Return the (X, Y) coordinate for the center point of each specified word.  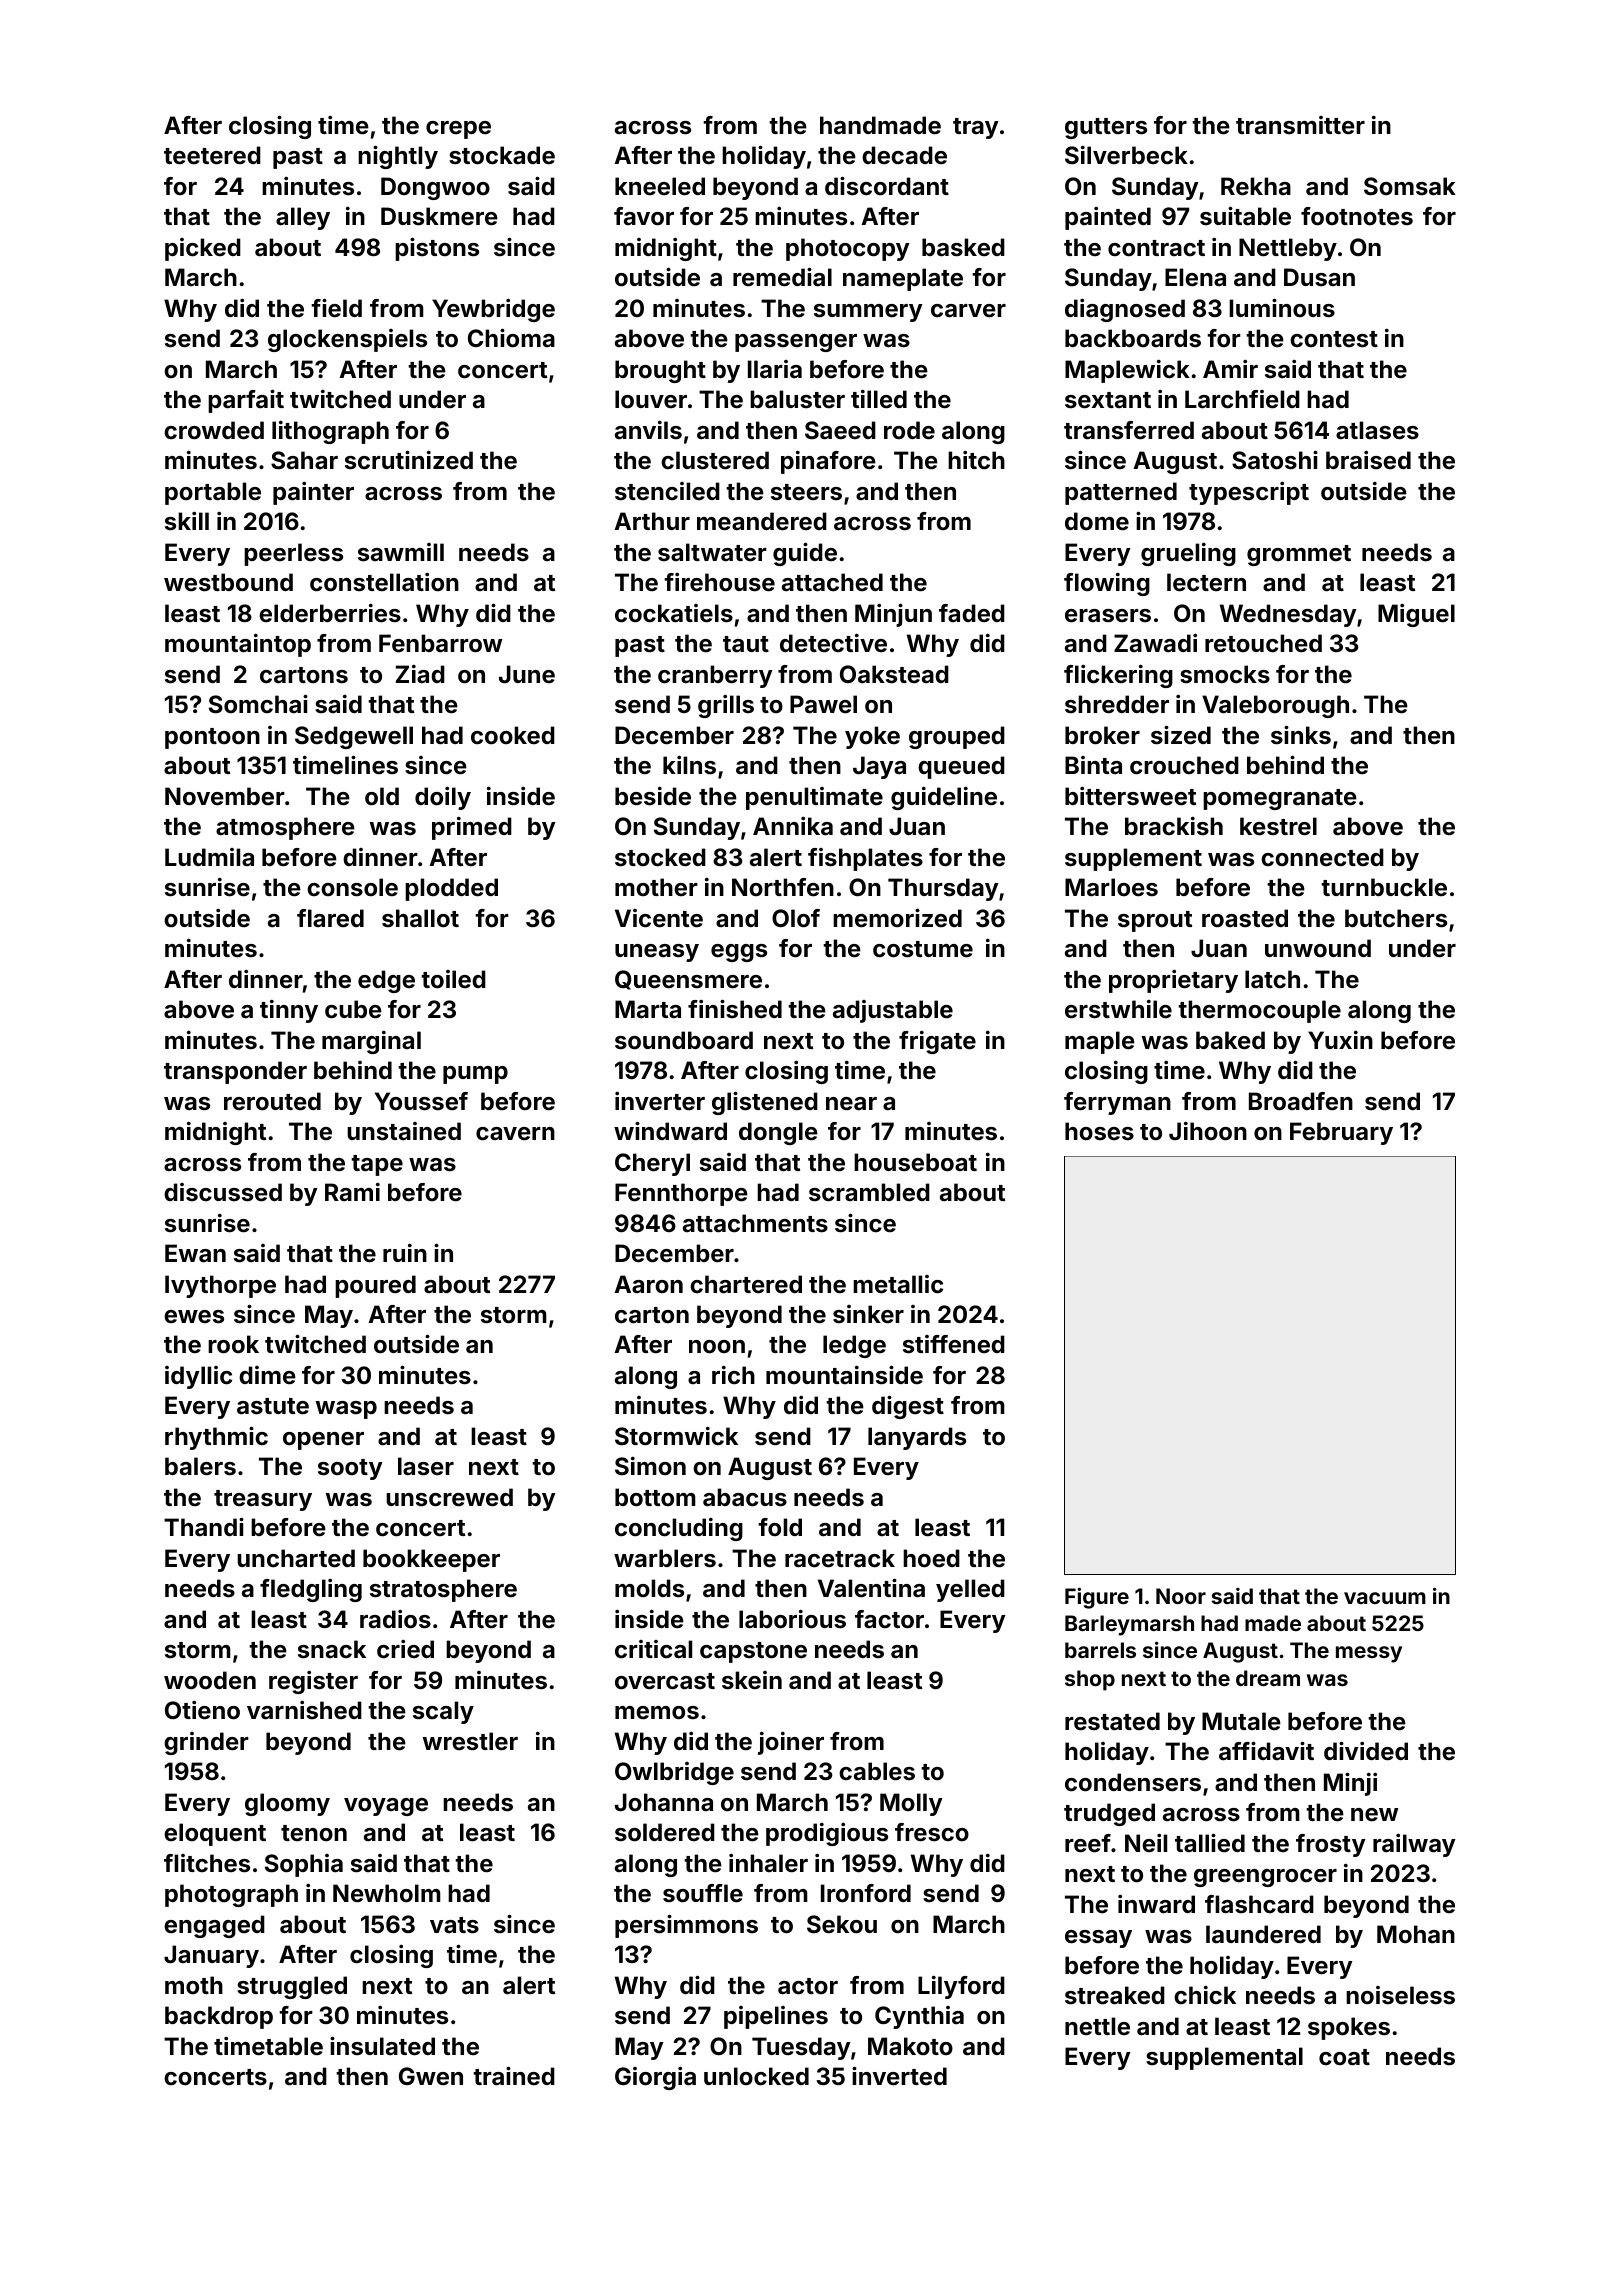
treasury (263, 1500)
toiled (453, 979)
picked (203, 249)
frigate (937, 1042)
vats (454, 1925)
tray (976, 128)
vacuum (1385, 1598)
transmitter (1300, 125)
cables (877, 1771)
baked (1230, 1040)
